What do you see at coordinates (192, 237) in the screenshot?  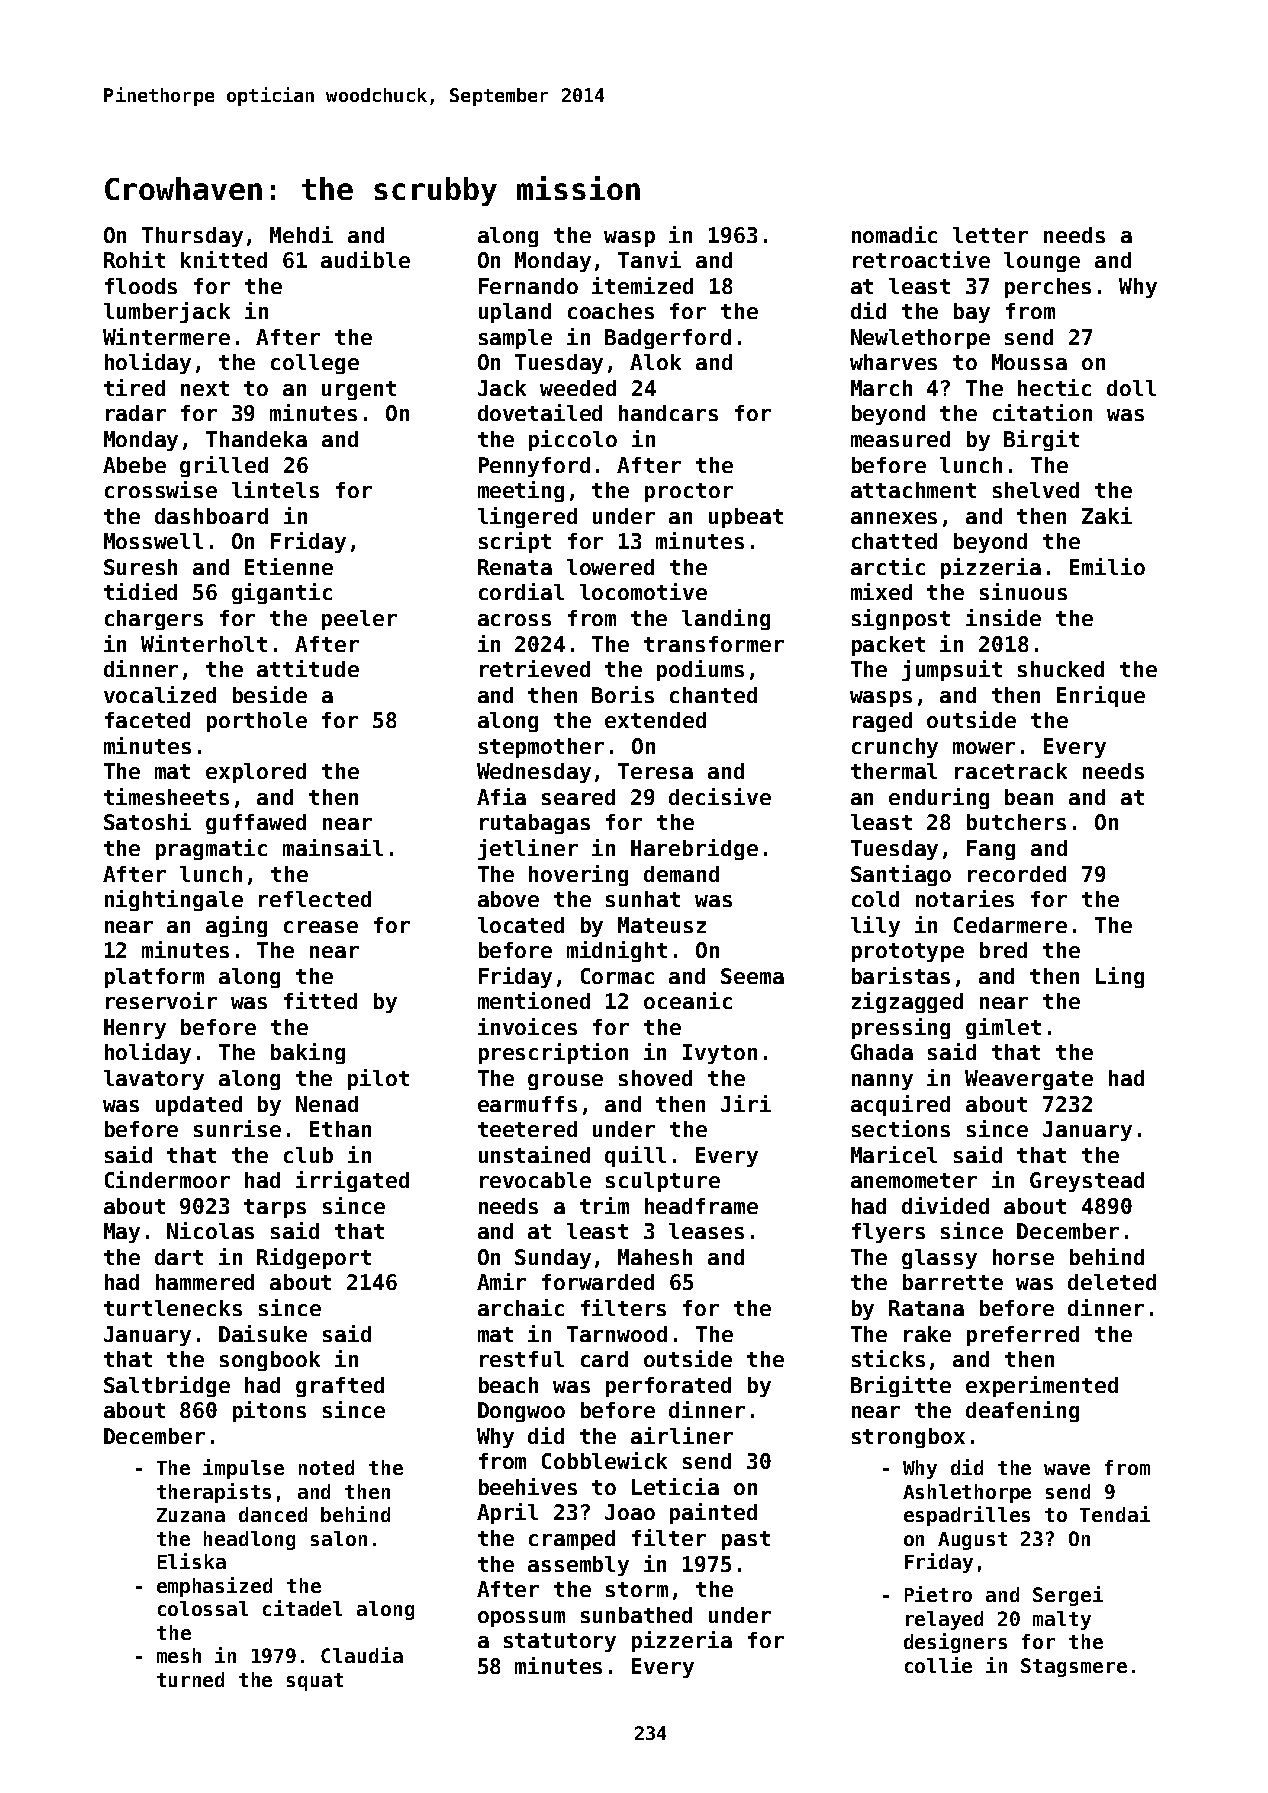 I see `Thursday` at bounding box center [192, 237].
